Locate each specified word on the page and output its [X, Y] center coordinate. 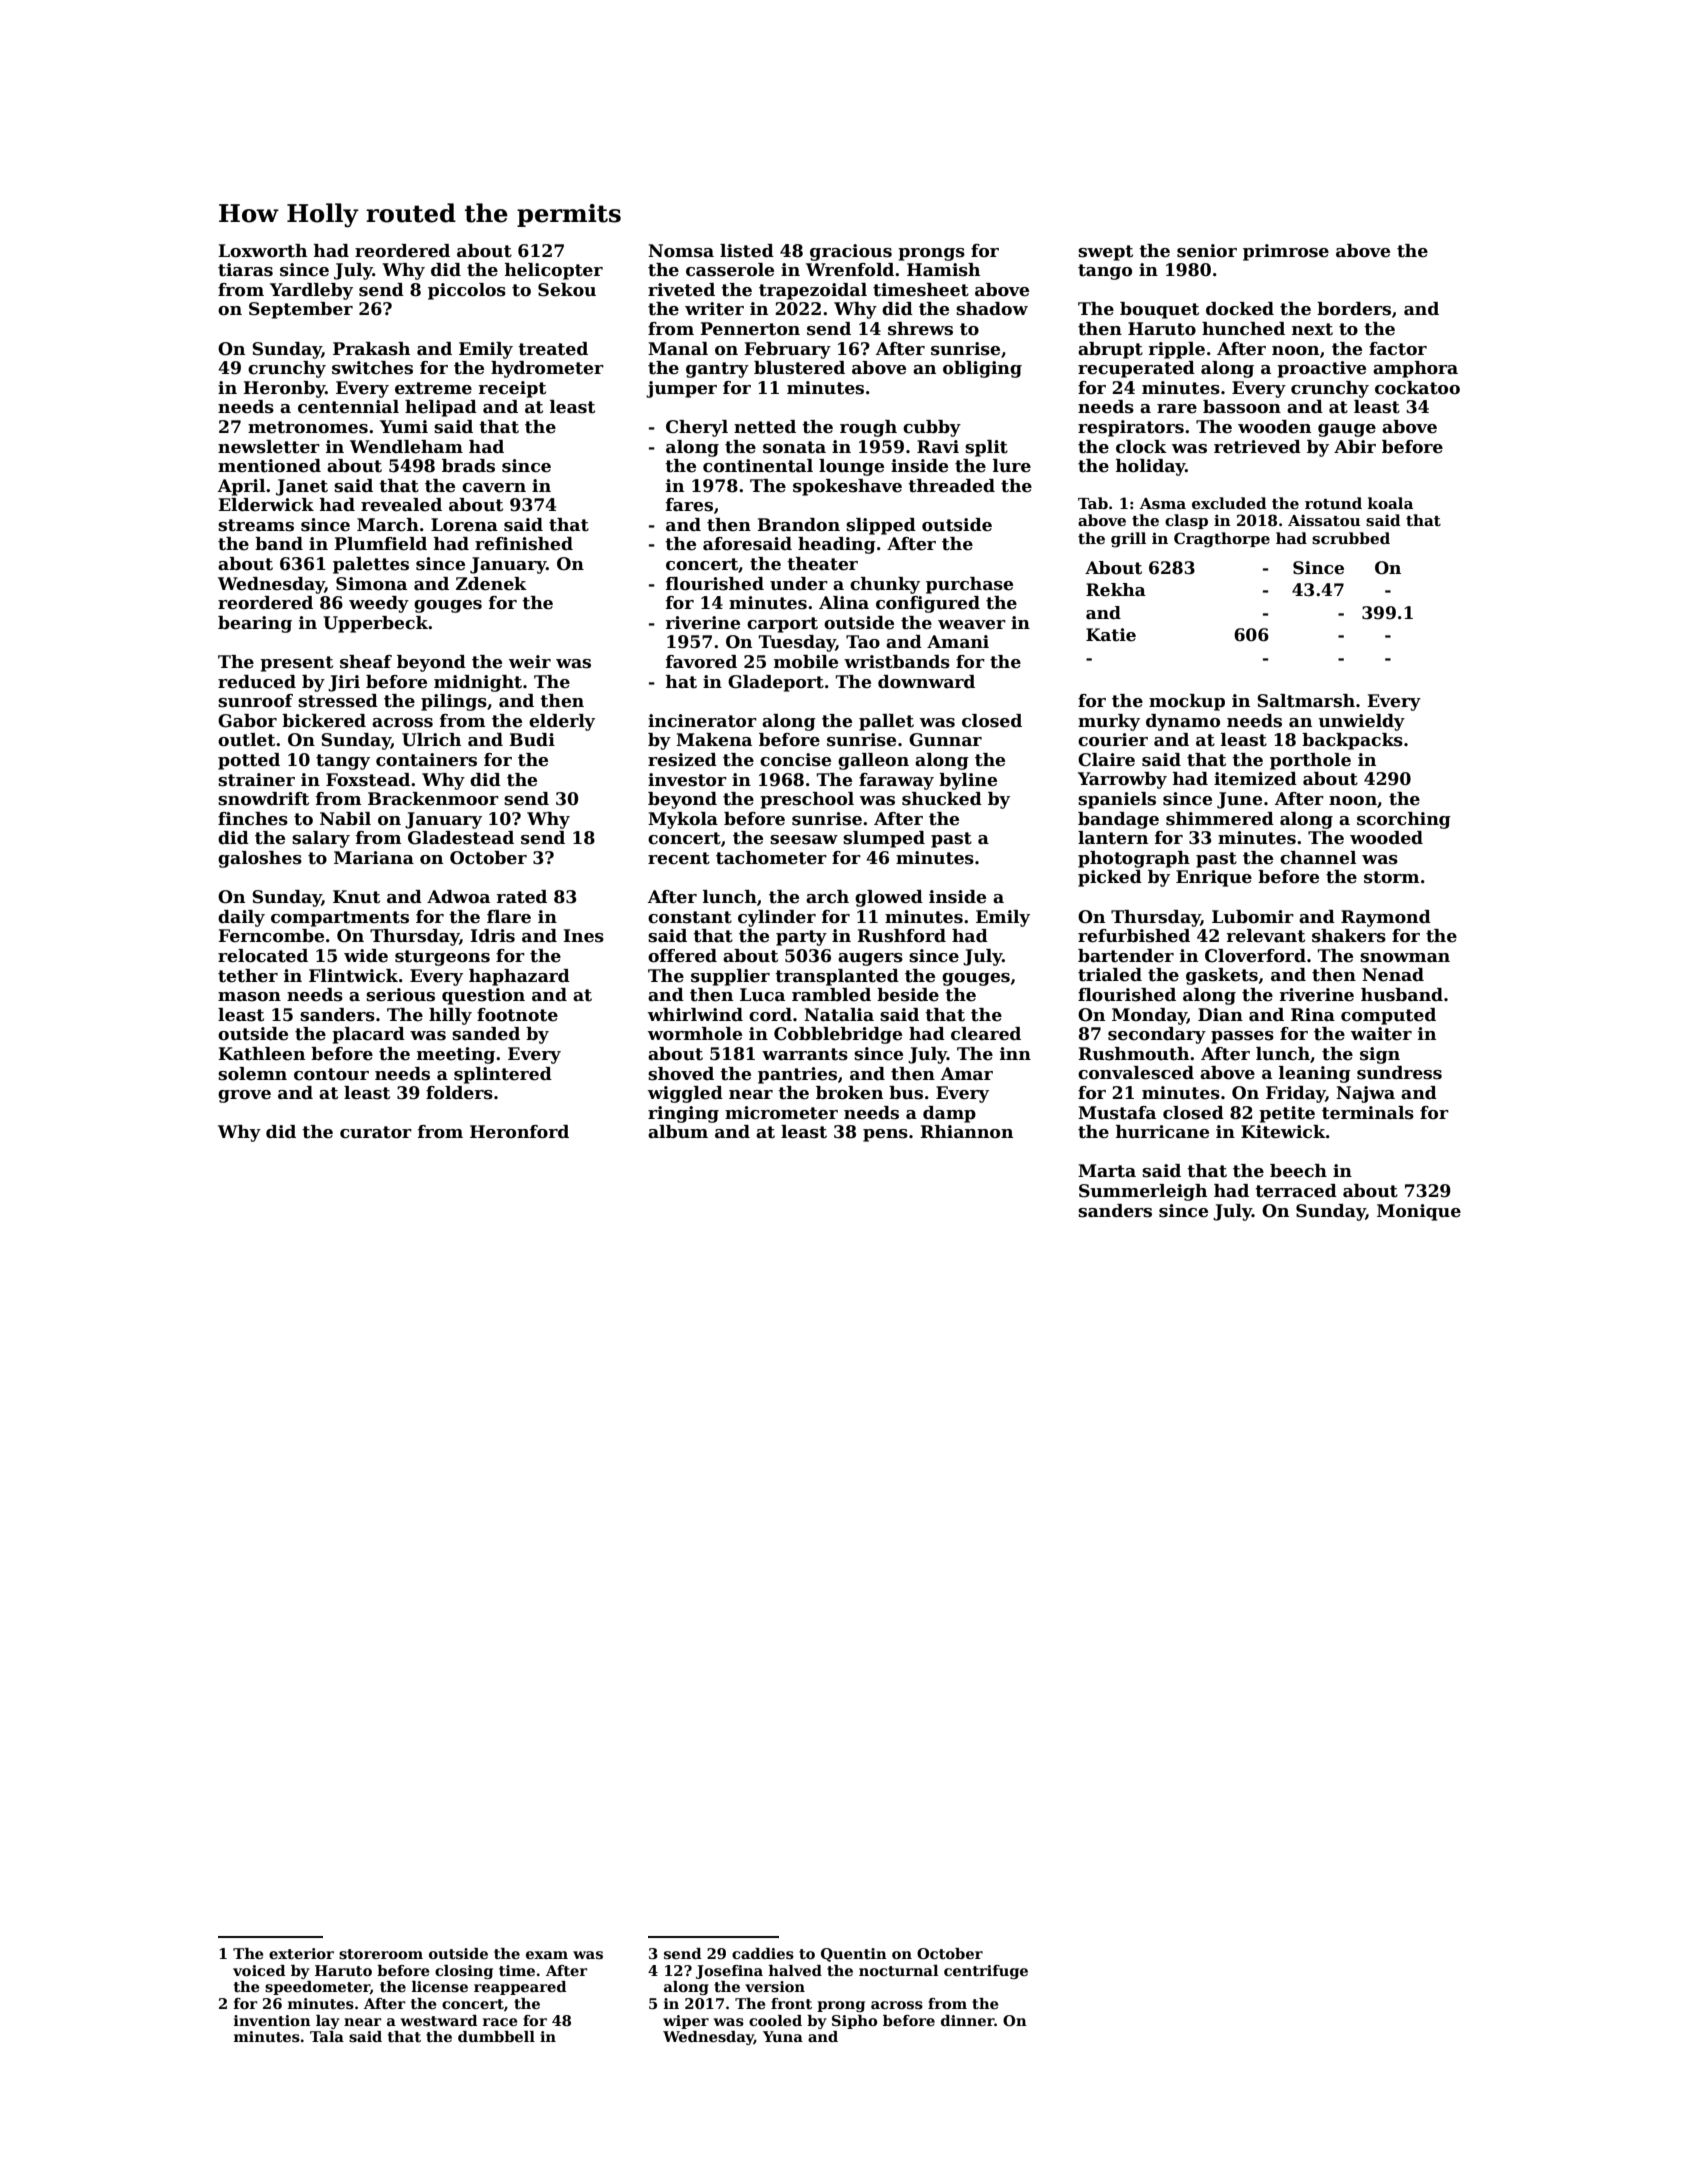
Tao [863, 642]
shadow [992, 309]
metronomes [308, 427]
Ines [583, 936]
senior [1207, 251]
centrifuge [986, 1972]
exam [547, 1955]
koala [1390, 503]
